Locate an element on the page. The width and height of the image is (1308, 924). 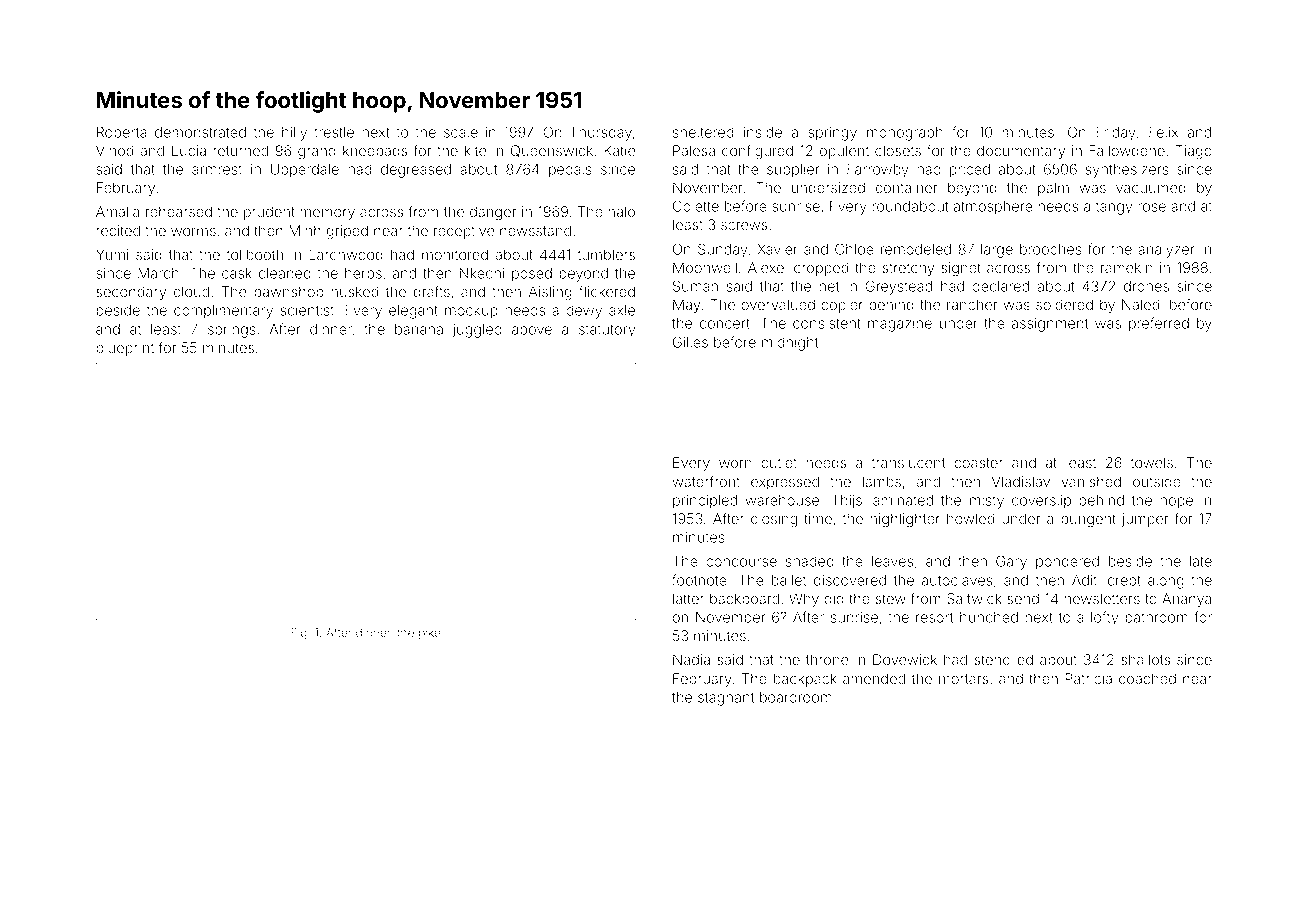
Felix is located at coordinates (1163, 132).
